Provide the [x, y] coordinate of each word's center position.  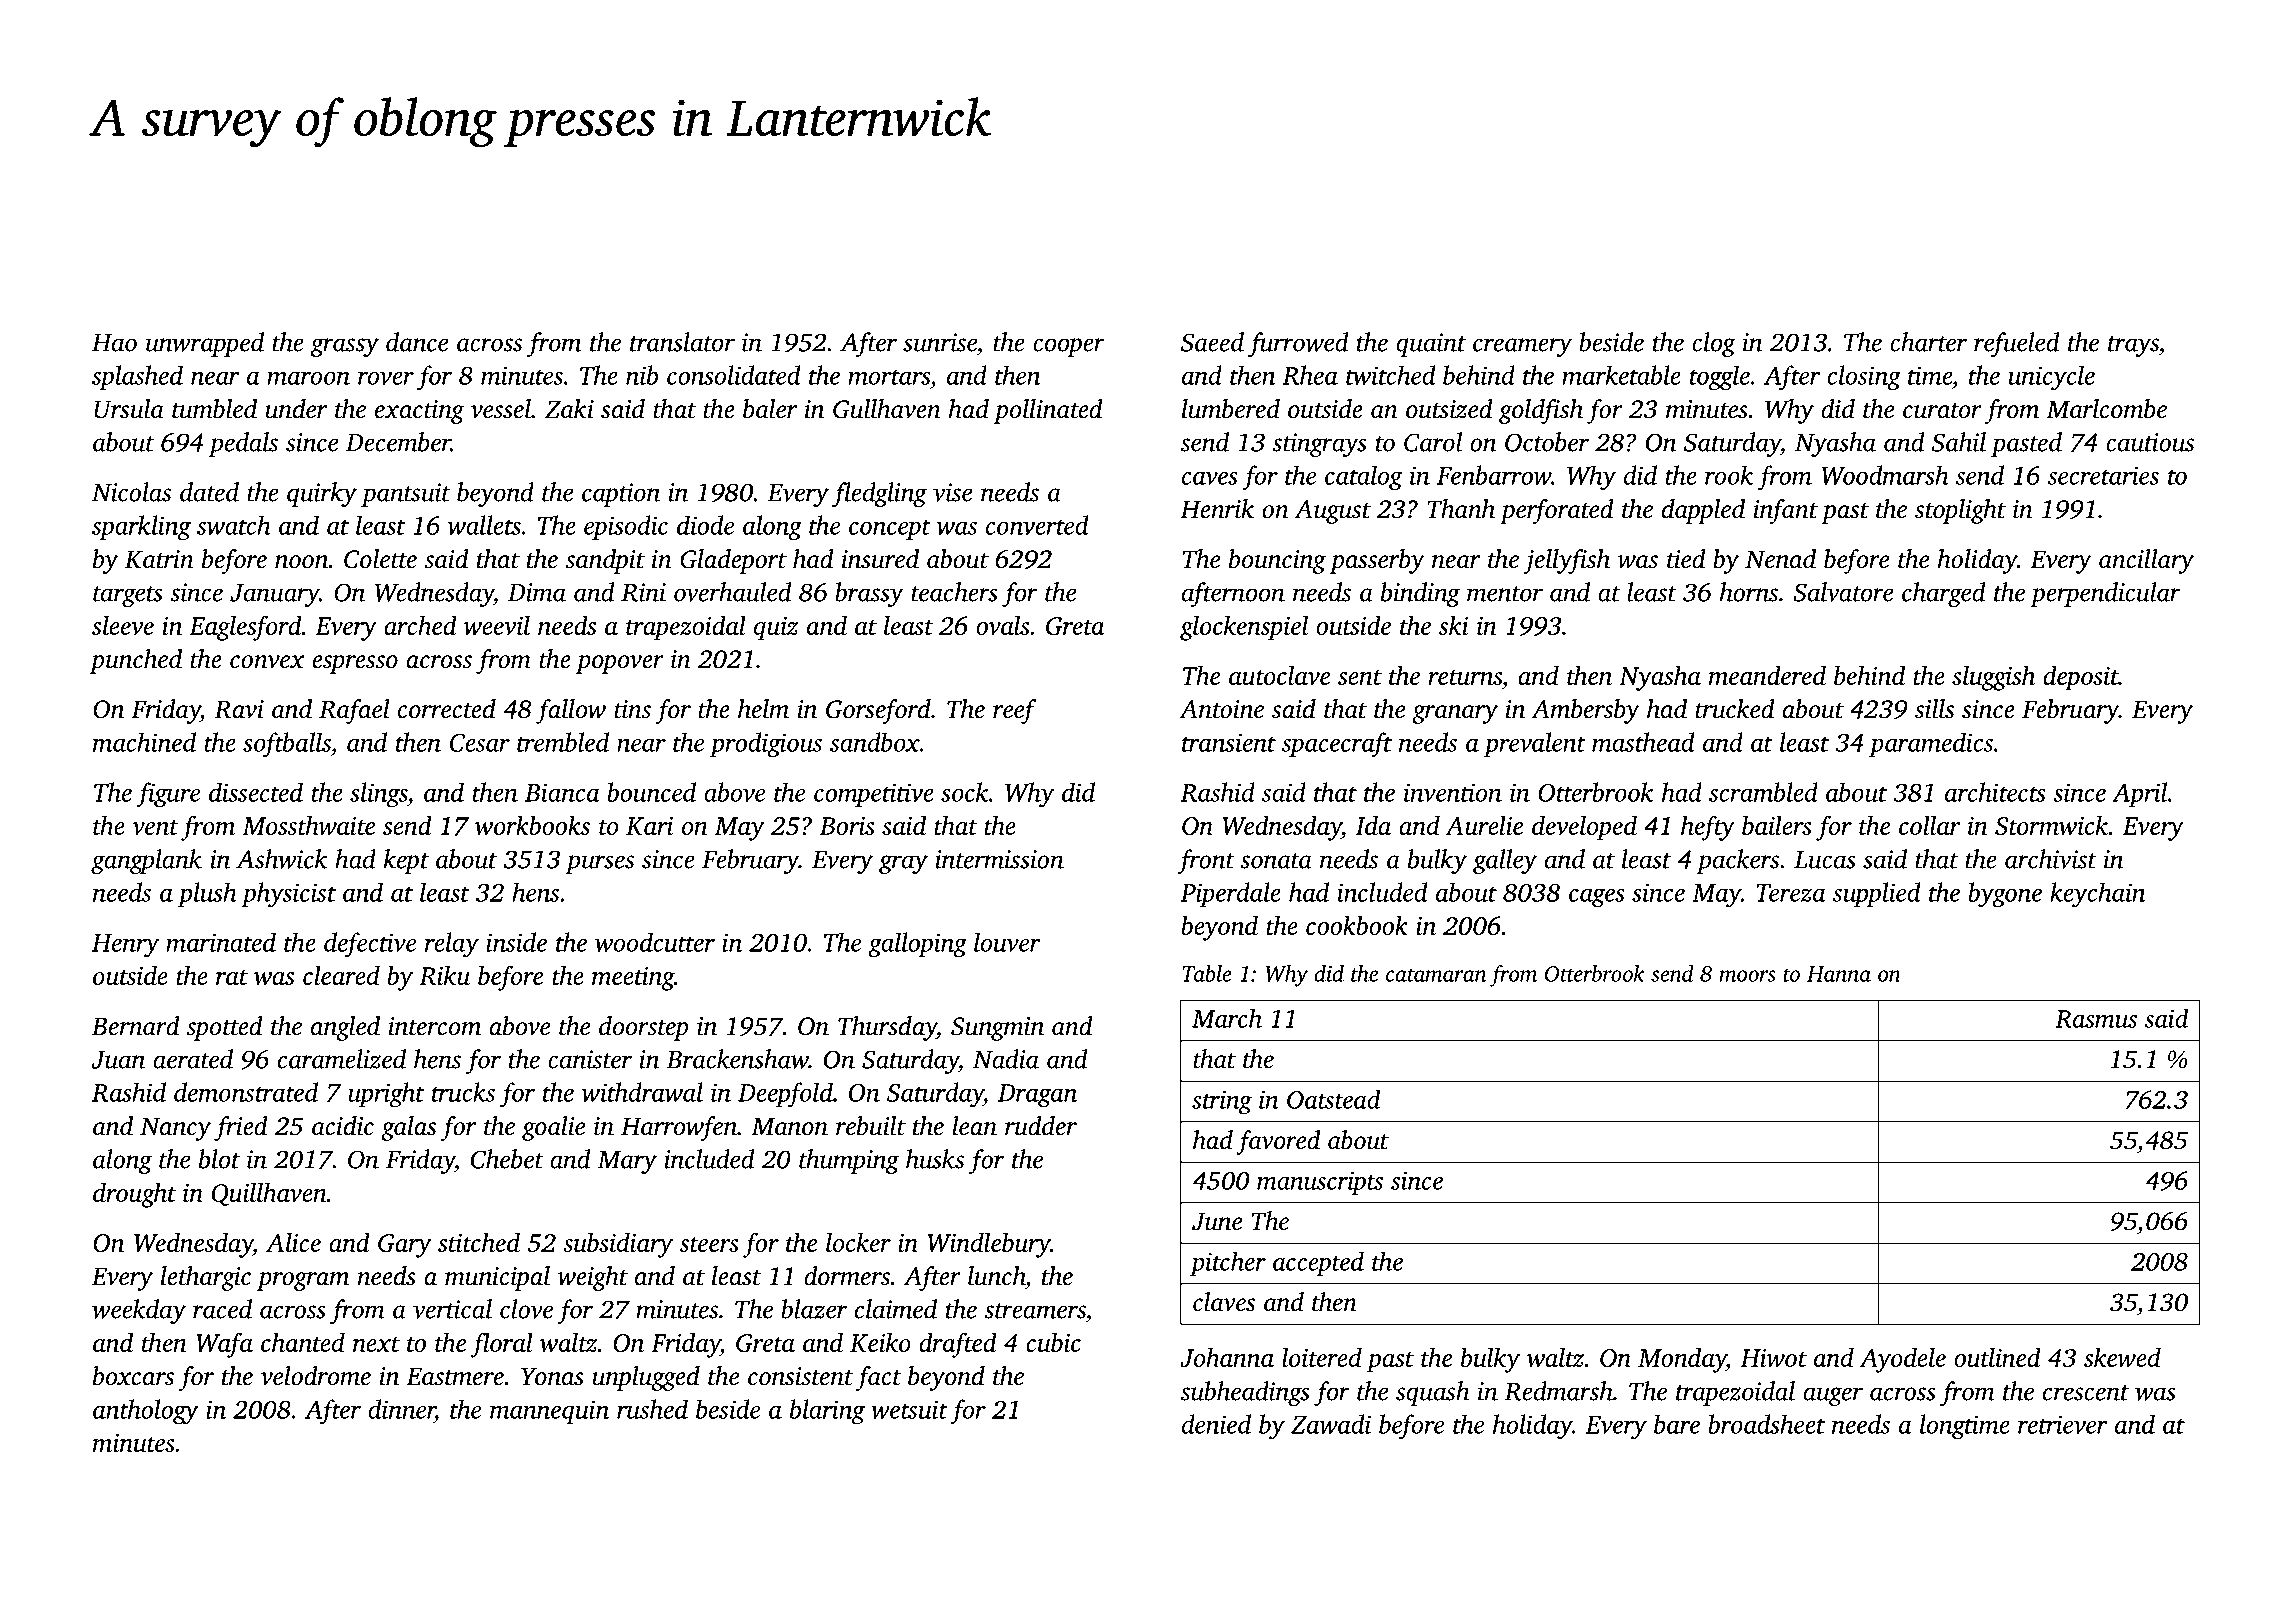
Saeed [1212, 342]
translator [682, 342]
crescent [2086, 1393]
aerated [193, 1059]
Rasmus [2096, 1019]
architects [1995, 792]
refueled [2017, 344]
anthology [146, 1411]
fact [879, 1378]
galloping [917, 945]
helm [763, 709]
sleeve [123, 625]
